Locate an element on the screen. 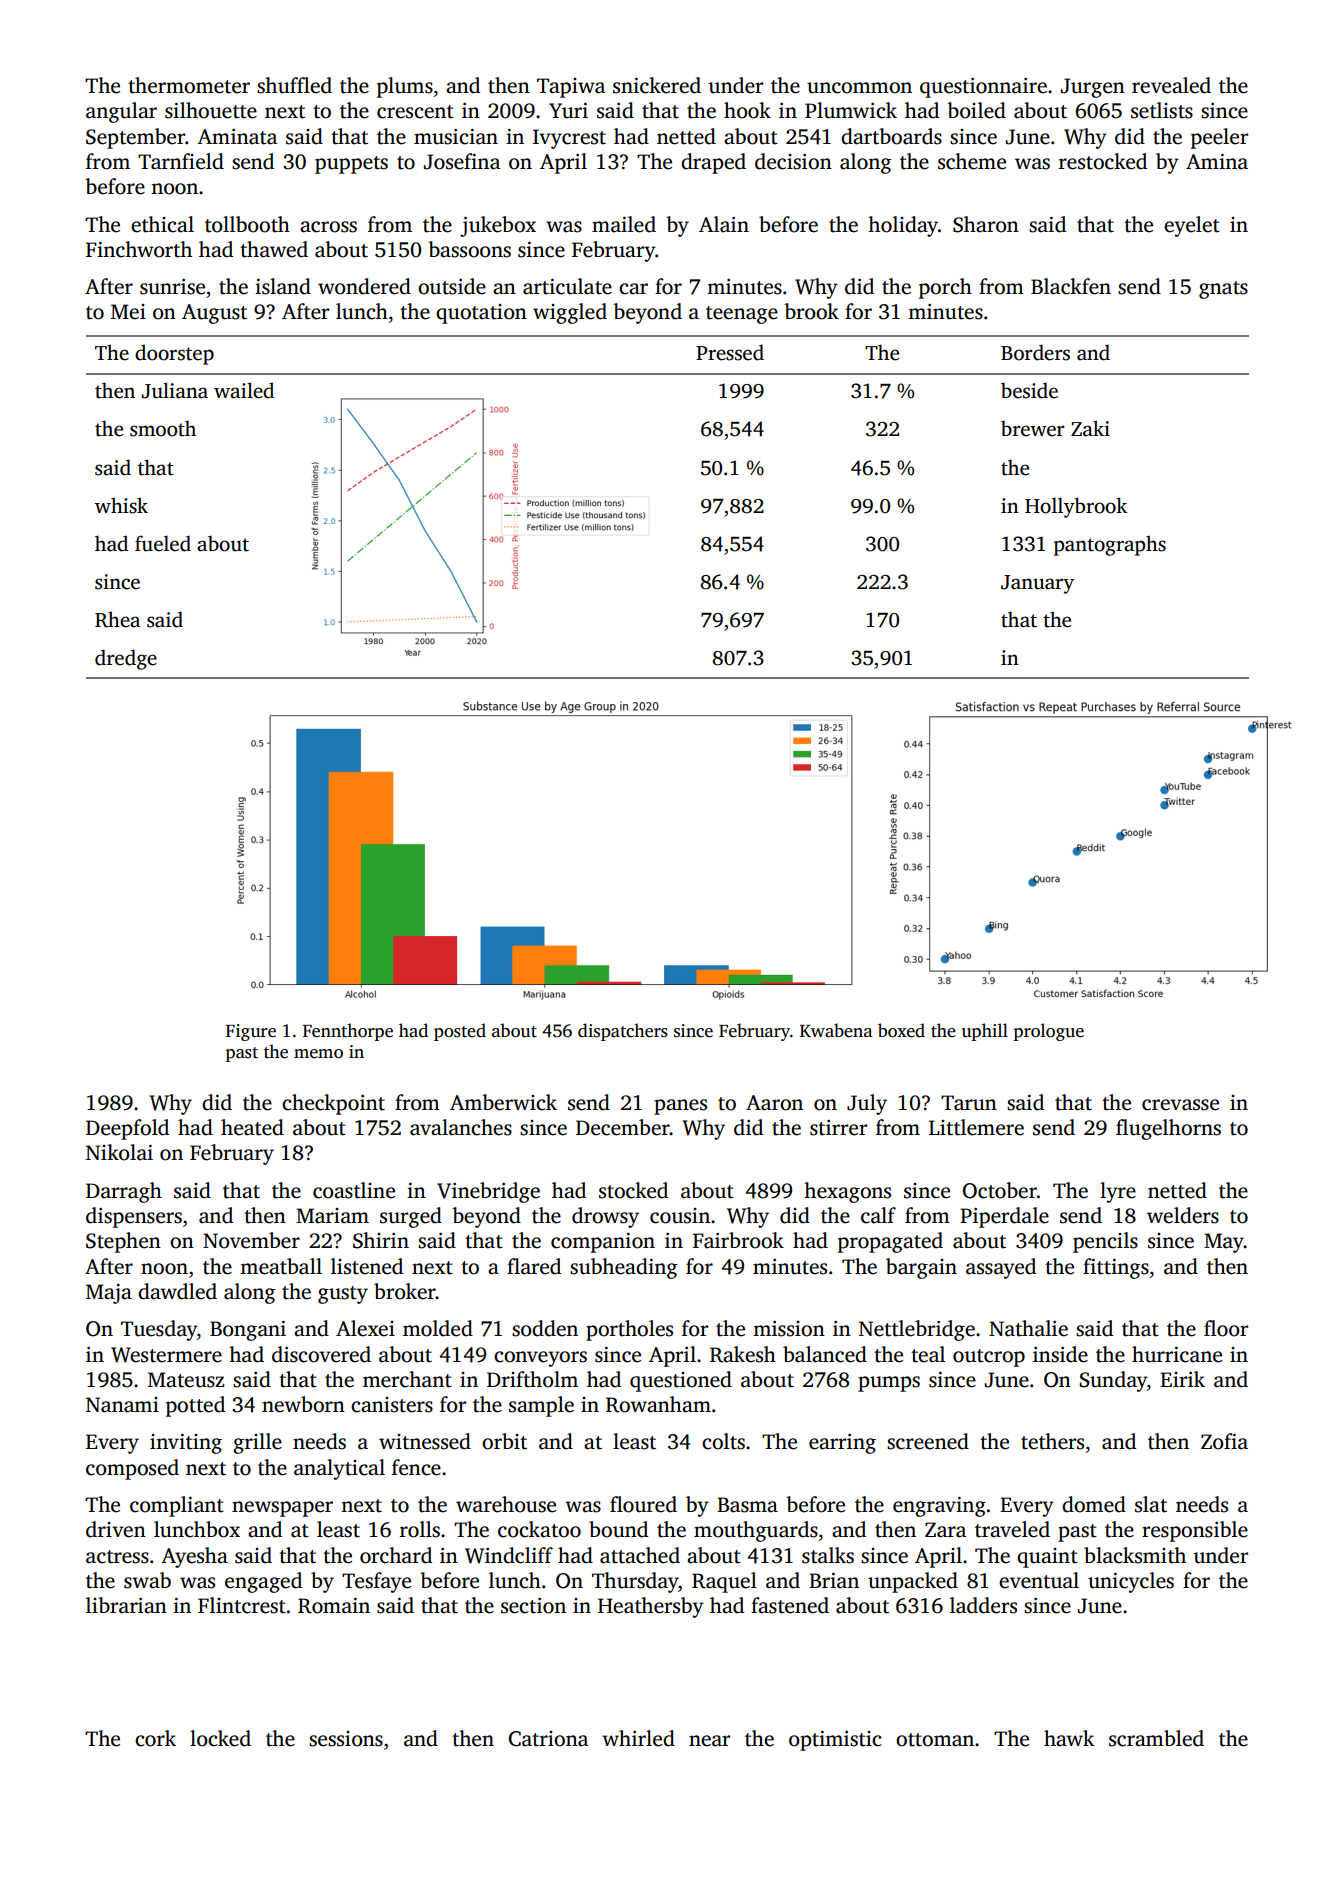 This screenshot has height=1887, width=1334. Pressed is located at coordinates (730, 352).
